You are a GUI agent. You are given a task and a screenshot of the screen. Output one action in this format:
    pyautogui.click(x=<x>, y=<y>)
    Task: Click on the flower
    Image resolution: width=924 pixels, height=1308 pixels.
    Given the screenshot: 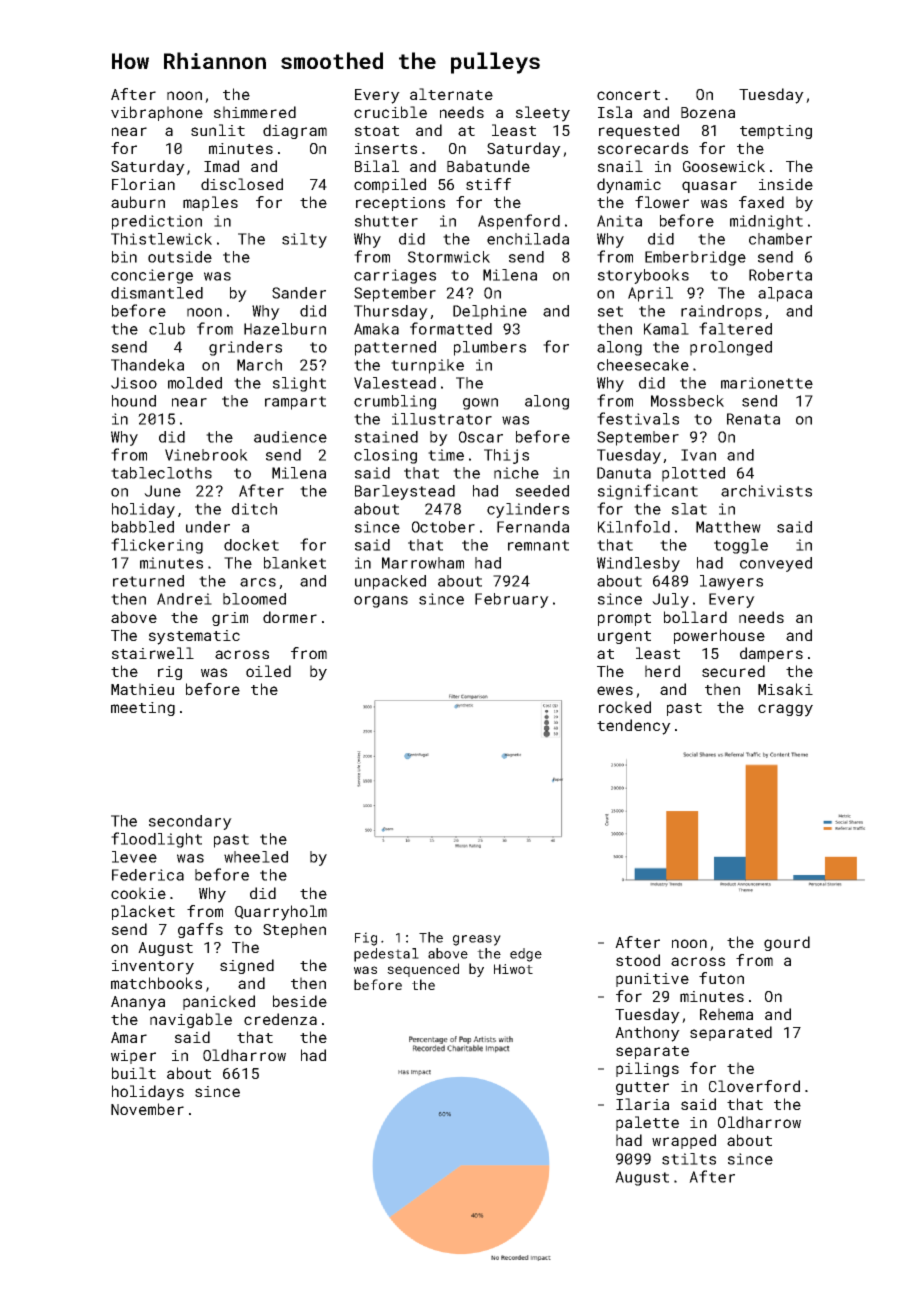 What is the action you would take?
    pyautogui.click(x=662, y=202)
